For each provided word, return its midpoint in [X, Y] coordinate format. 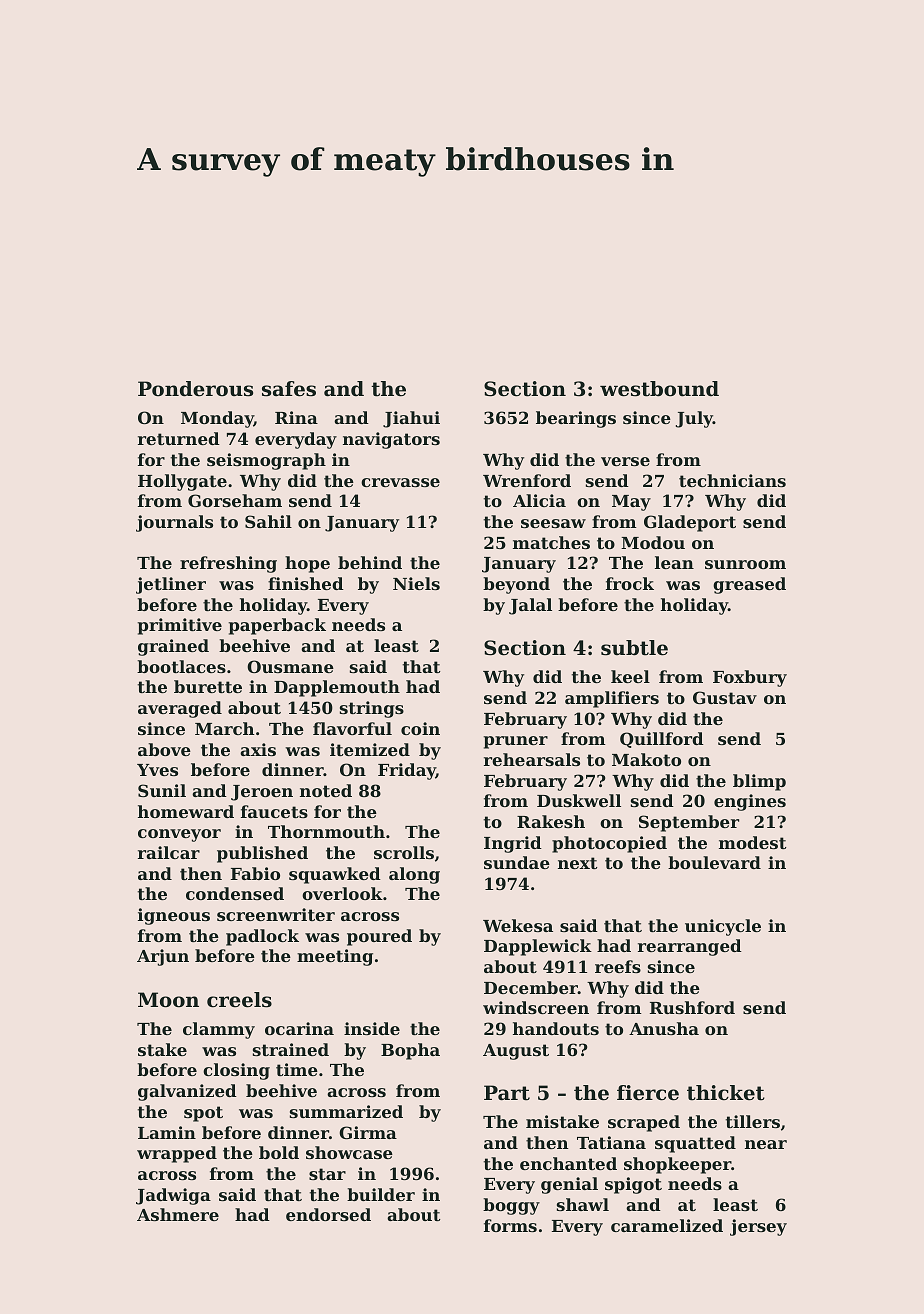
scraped [644, 1123]
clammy [219, 1030]
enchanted [568, 1163]
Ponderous [195, 389]
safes [289, 389]
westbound [659, 389]
